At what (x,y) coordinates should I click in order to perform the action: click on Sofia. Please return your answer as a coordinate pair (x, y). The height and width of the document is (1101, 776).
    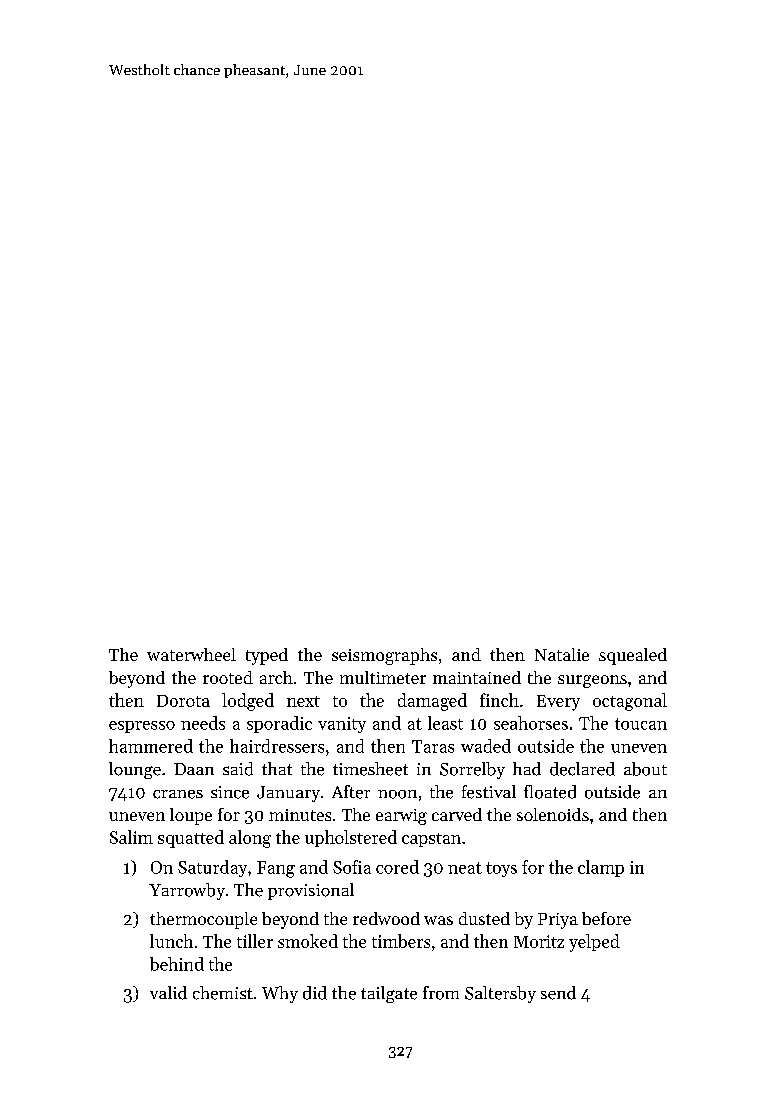
    Looking at the image, I should click on (352, 867).
